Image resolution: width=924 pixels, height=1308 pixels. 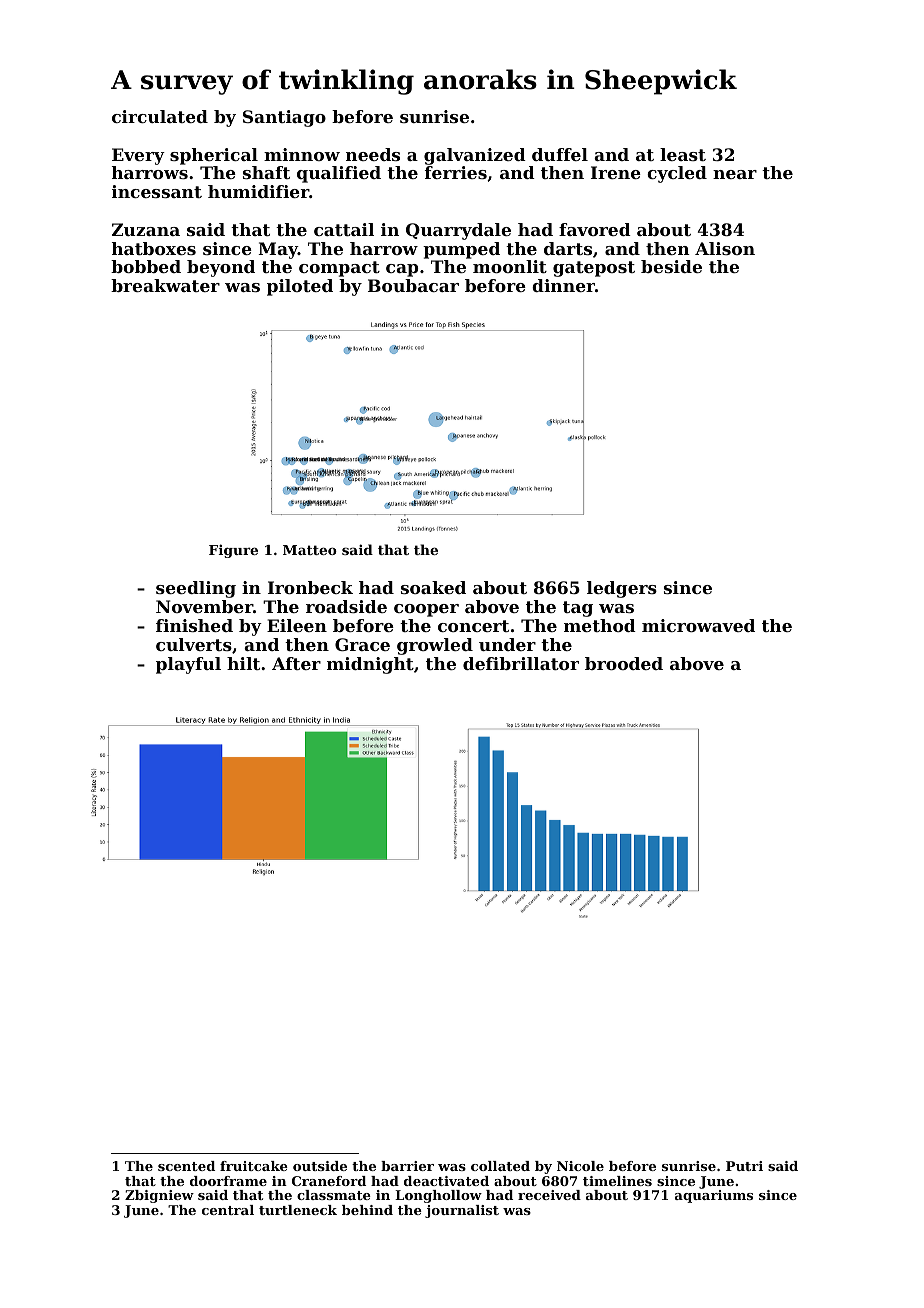 What do you see at coordinates (624, 663) in the image?
I see `brooded` at bounding box center [624, 663].
